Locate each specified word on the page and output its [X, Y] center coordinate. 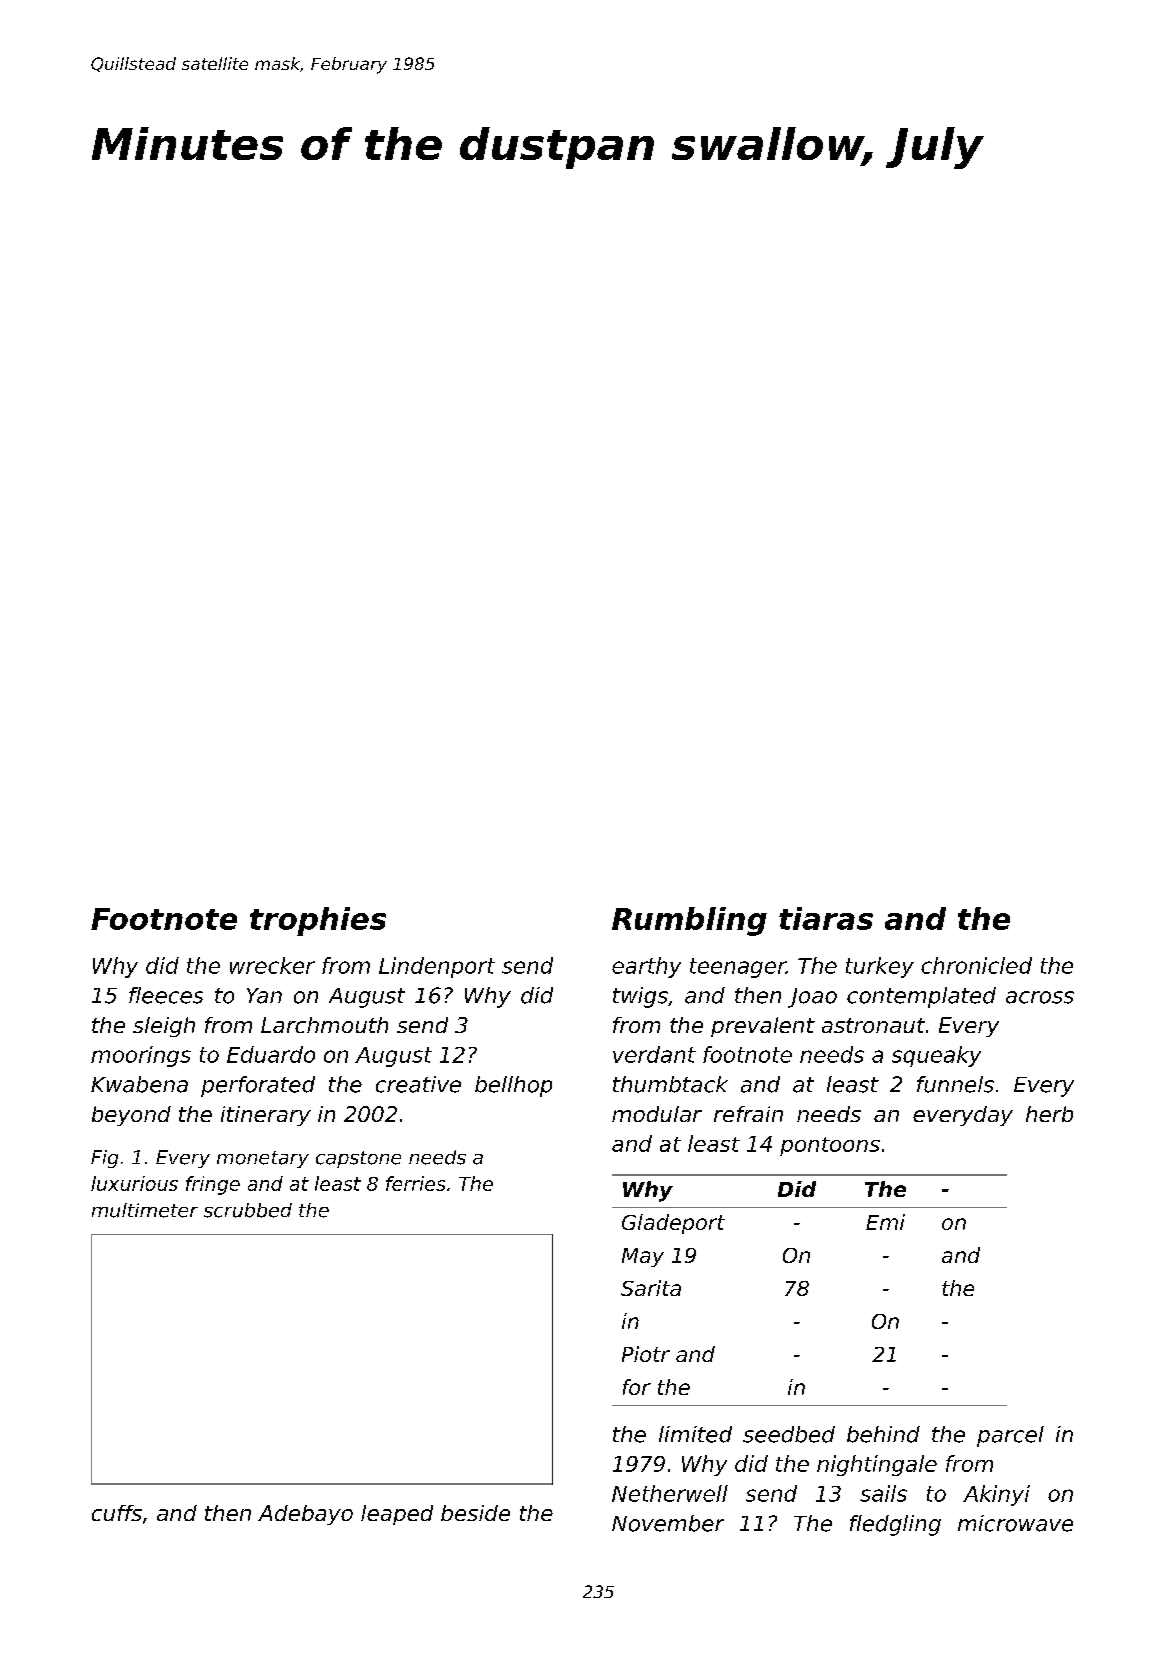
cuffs [117, 1513]
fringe [213, 1185]
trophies [318, 921]
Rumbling [689, 921]
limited [695, 1434]
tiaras [826, 918]
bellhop [513, 1086]
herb [1049, 1114]
